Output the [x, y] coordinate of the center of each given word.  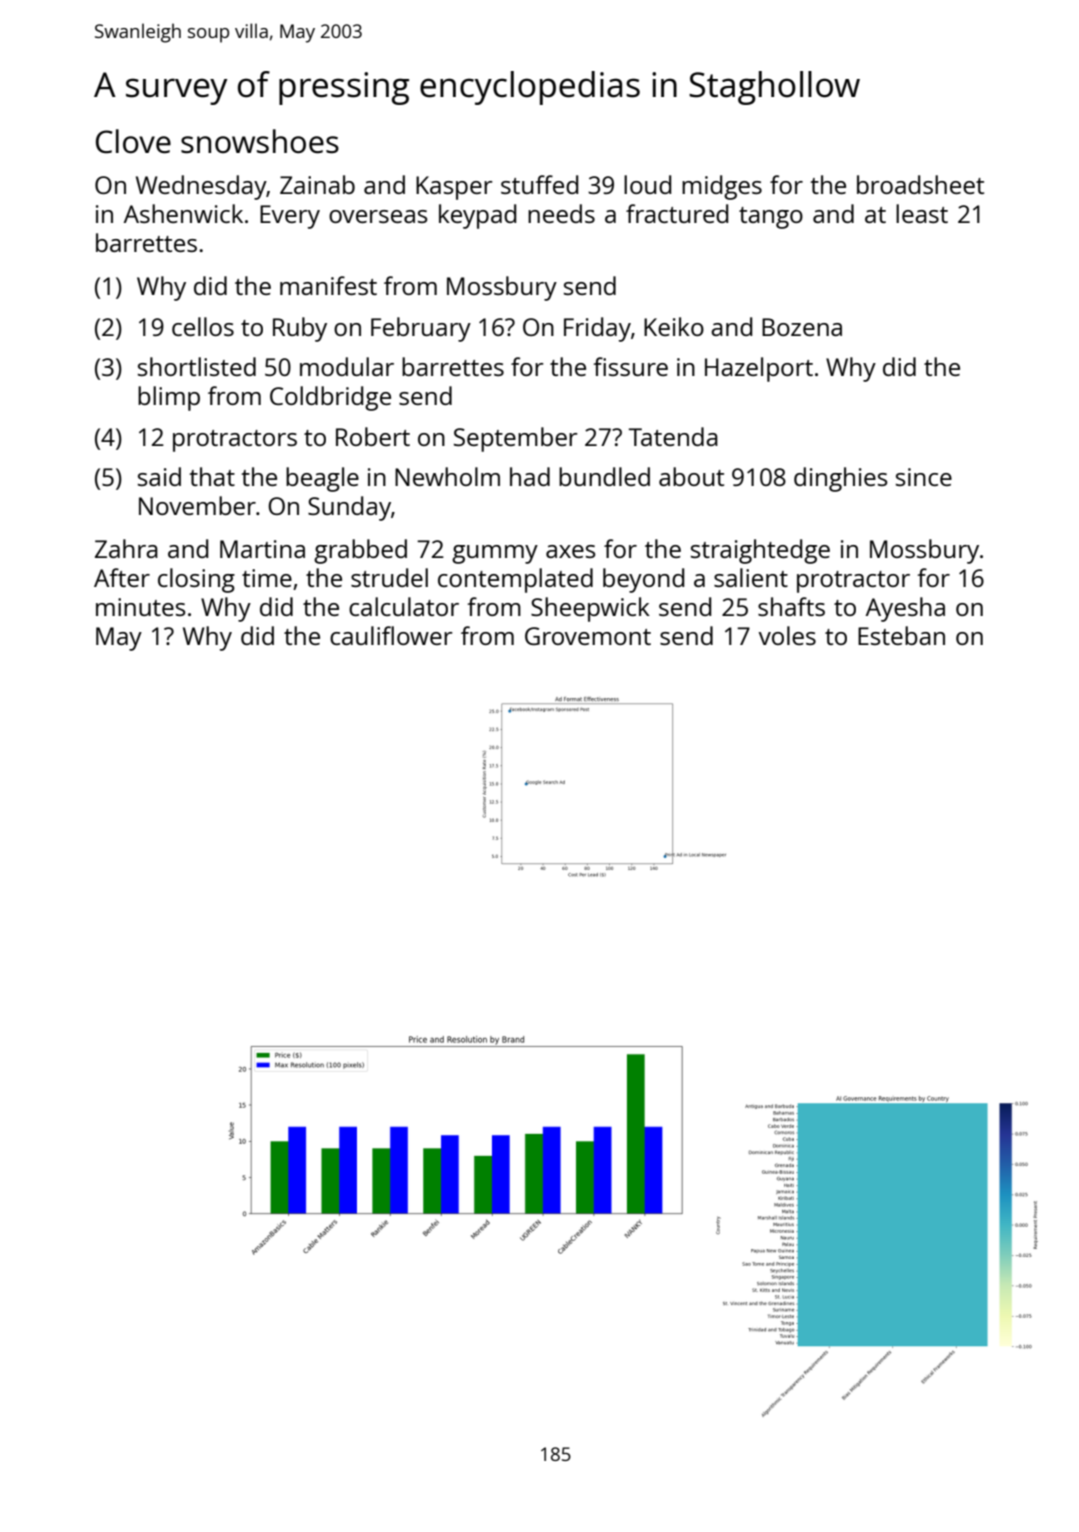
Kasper [454, 188]
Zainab [317, 184]
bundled [604, 476]
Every [290, 217]
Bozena [802, 327]
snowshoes [260, 141]
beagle [322, 479]
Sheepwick [590, 609]
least [922, 213]
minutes [141, 607]
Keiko [674, 326]
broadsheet [920, 184]
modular [347, 366]
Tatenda [673, 436]
